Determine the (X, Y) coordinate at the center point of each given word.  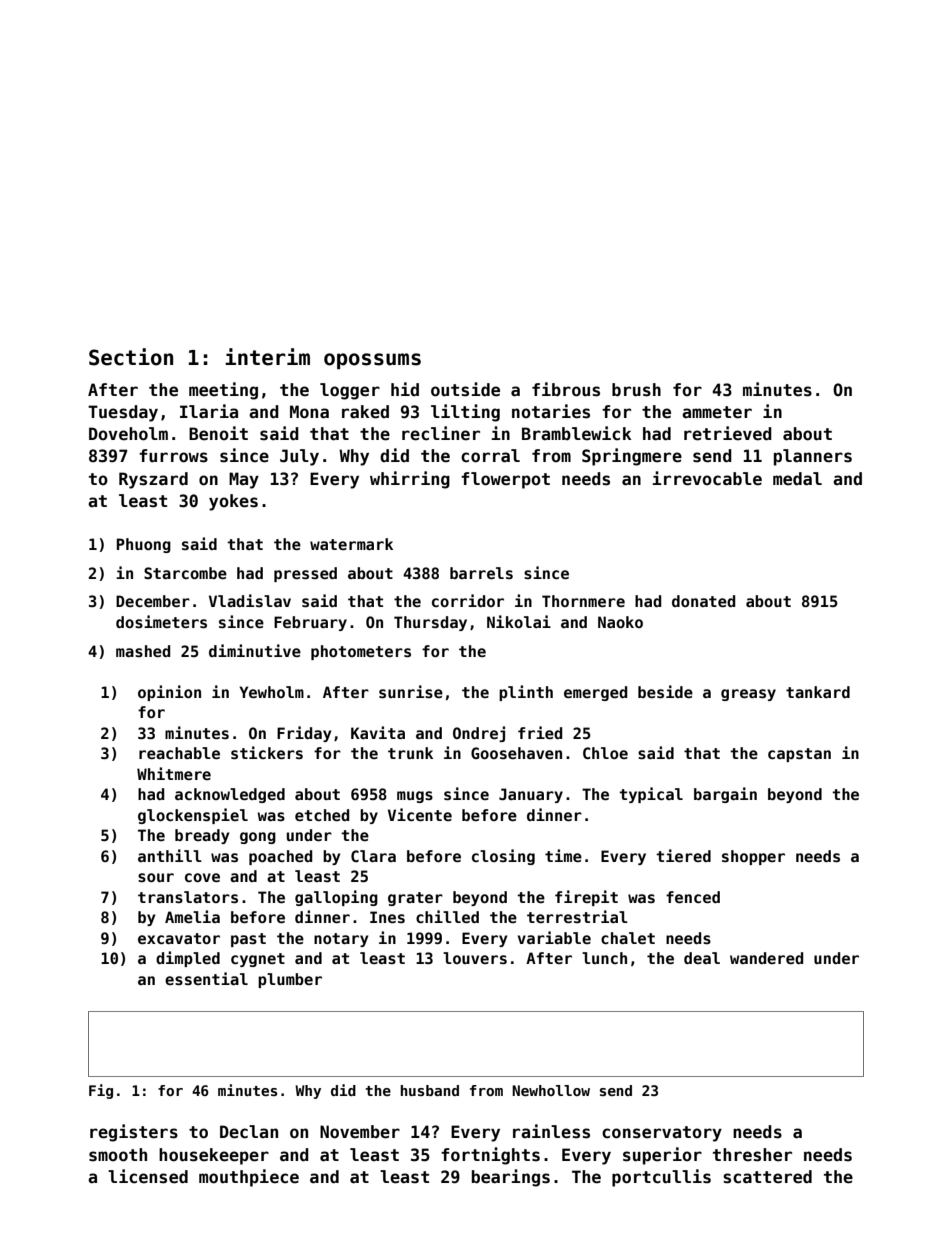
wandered (766, 958)
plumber (290, 980)
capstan (799, 755)
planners (813, 457)
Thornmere (583, 601)
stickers (267, 752)
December (153, 601)
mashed (143, 651)
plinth (526, 693)
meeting (223, 391)
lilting (465, 413)
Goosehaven (516, 753)
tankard (818, 692)
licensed (148, 1176)
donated (703, 601)
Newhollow (551, 1090)
